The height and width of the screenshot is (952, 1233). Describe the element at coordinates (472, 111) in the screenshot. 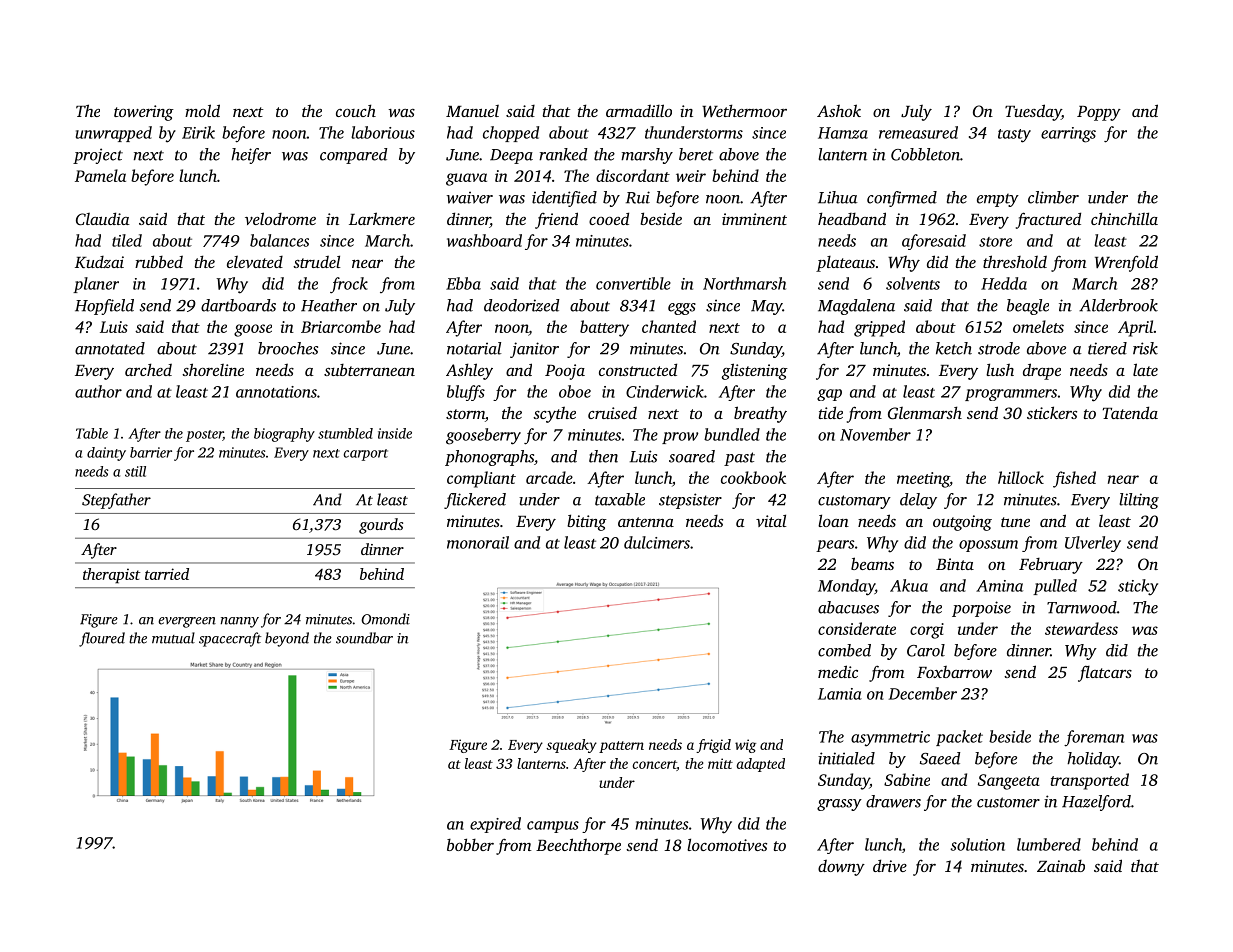

I see `Manuel` at that location.
